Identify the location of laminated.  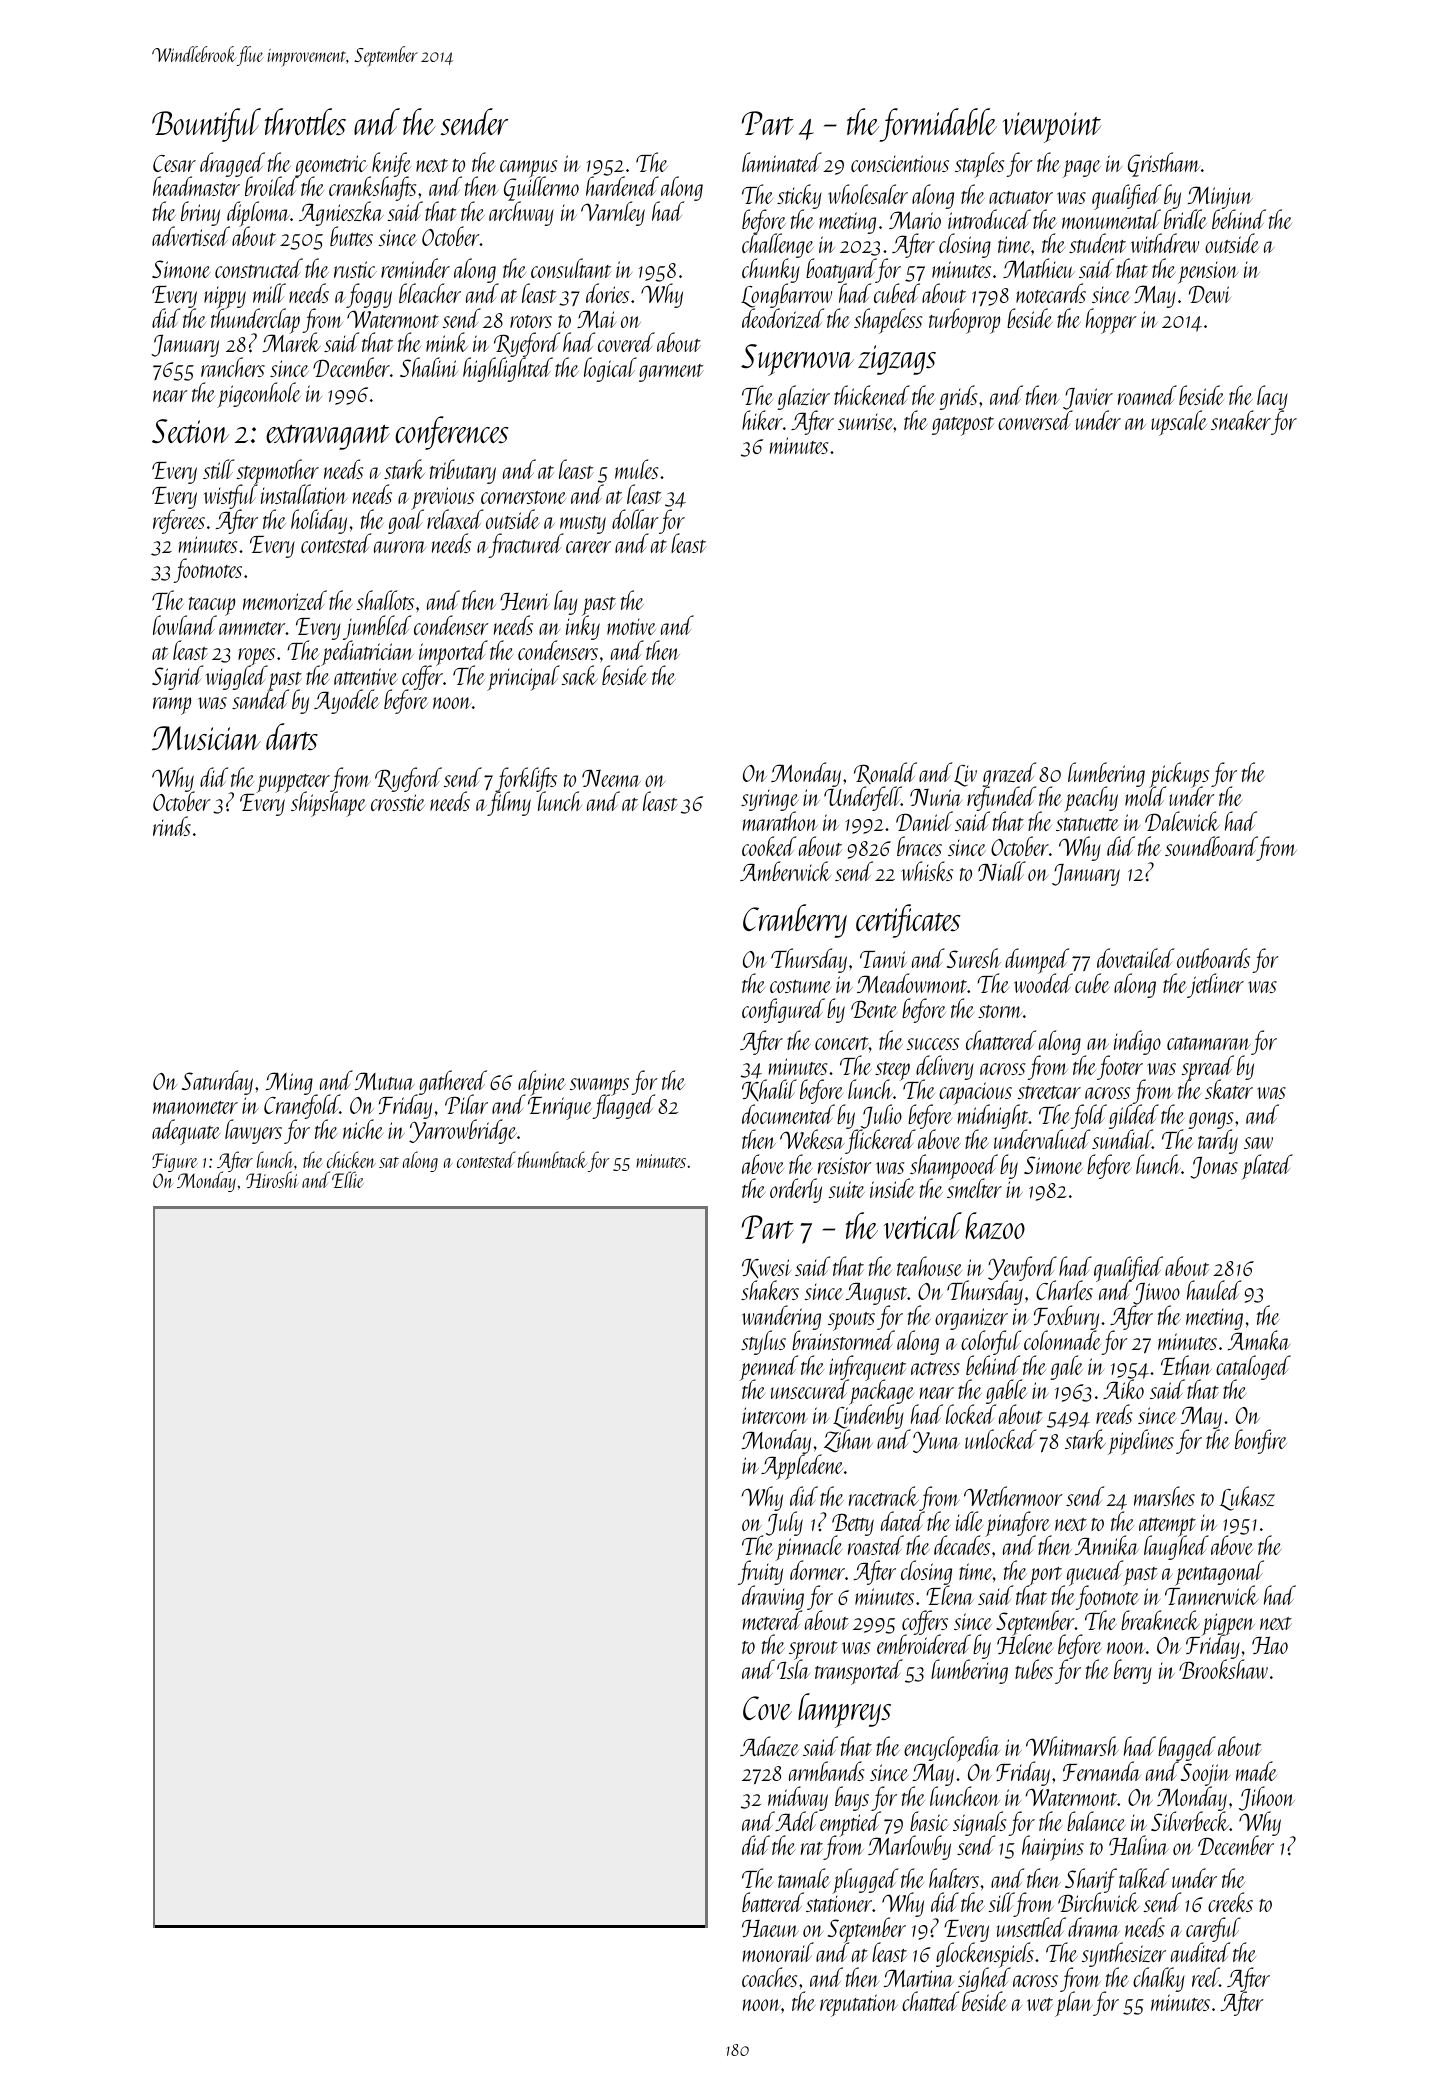
(782, 162).
